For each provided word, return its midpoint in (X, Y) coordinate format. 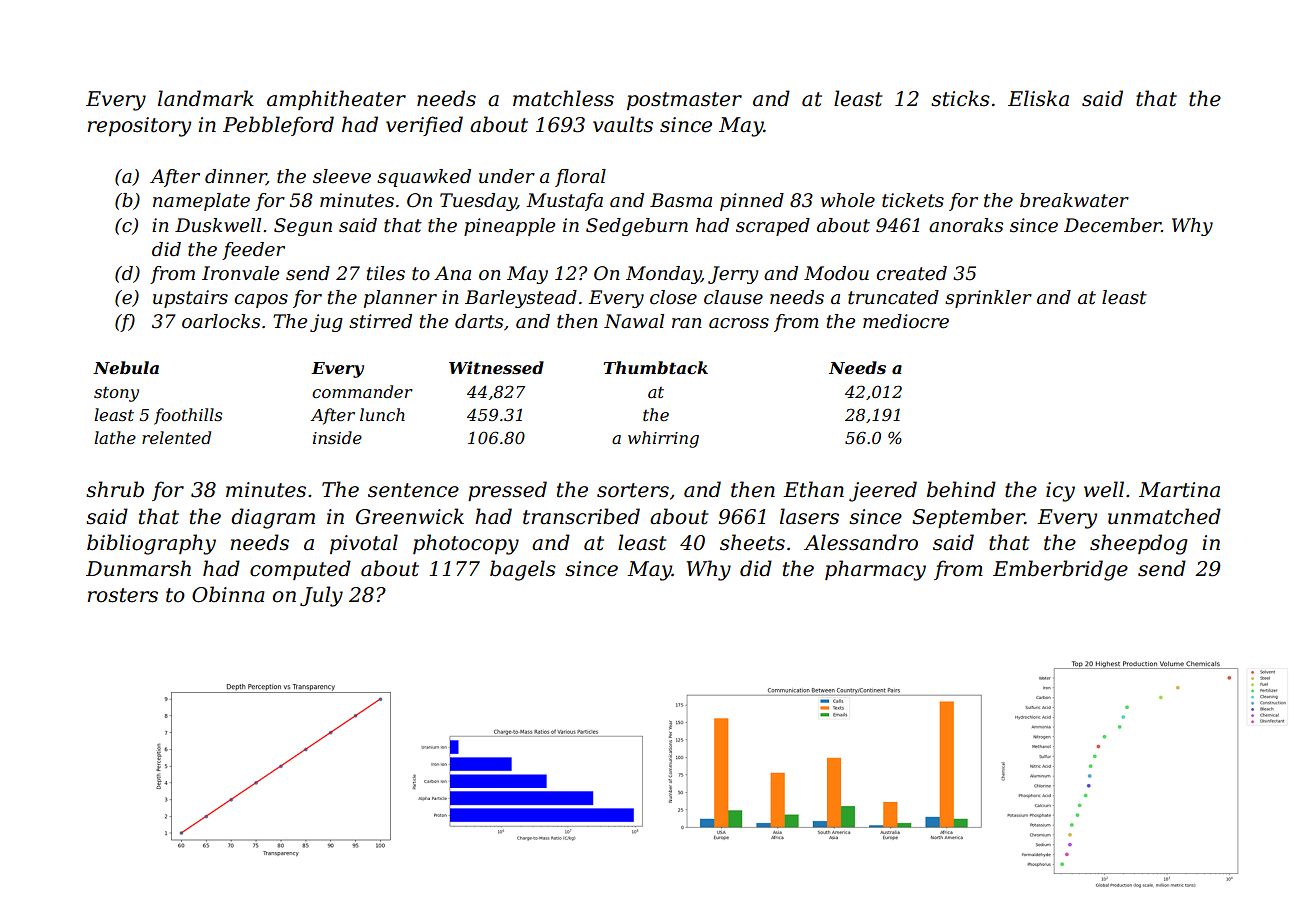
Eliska (1038, 98)
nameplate (201, 202)
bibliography (151, 544)
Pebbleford (278, 126)
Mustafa (564, 202)
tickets (913, 200)
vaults (623, 124)
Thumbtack (656, 367)
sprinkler (988, 299)
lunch (382, 414)
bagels (523, 570)
